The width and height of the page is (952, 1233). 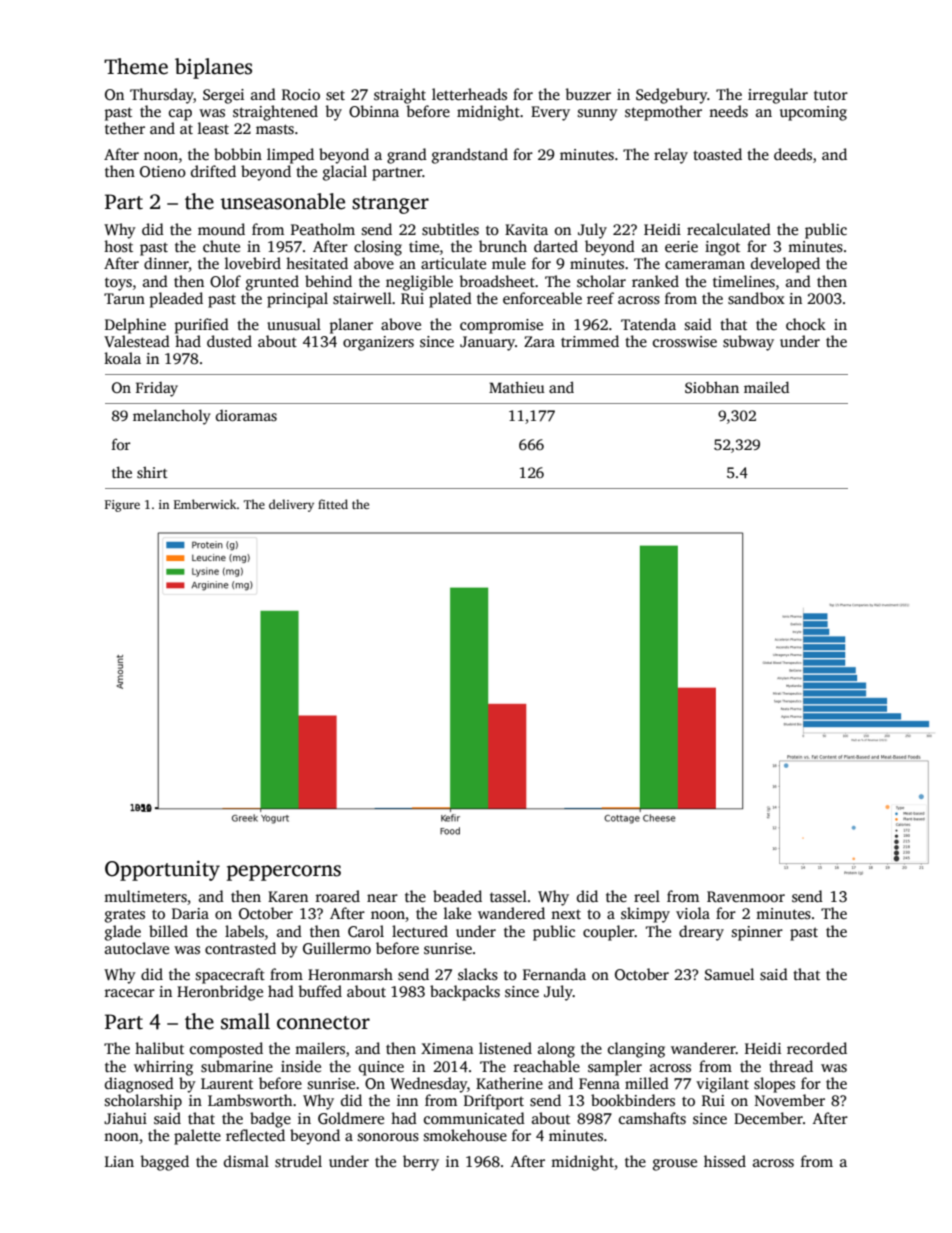 I want to click on Ximena, so click(x=447, y=1048).
